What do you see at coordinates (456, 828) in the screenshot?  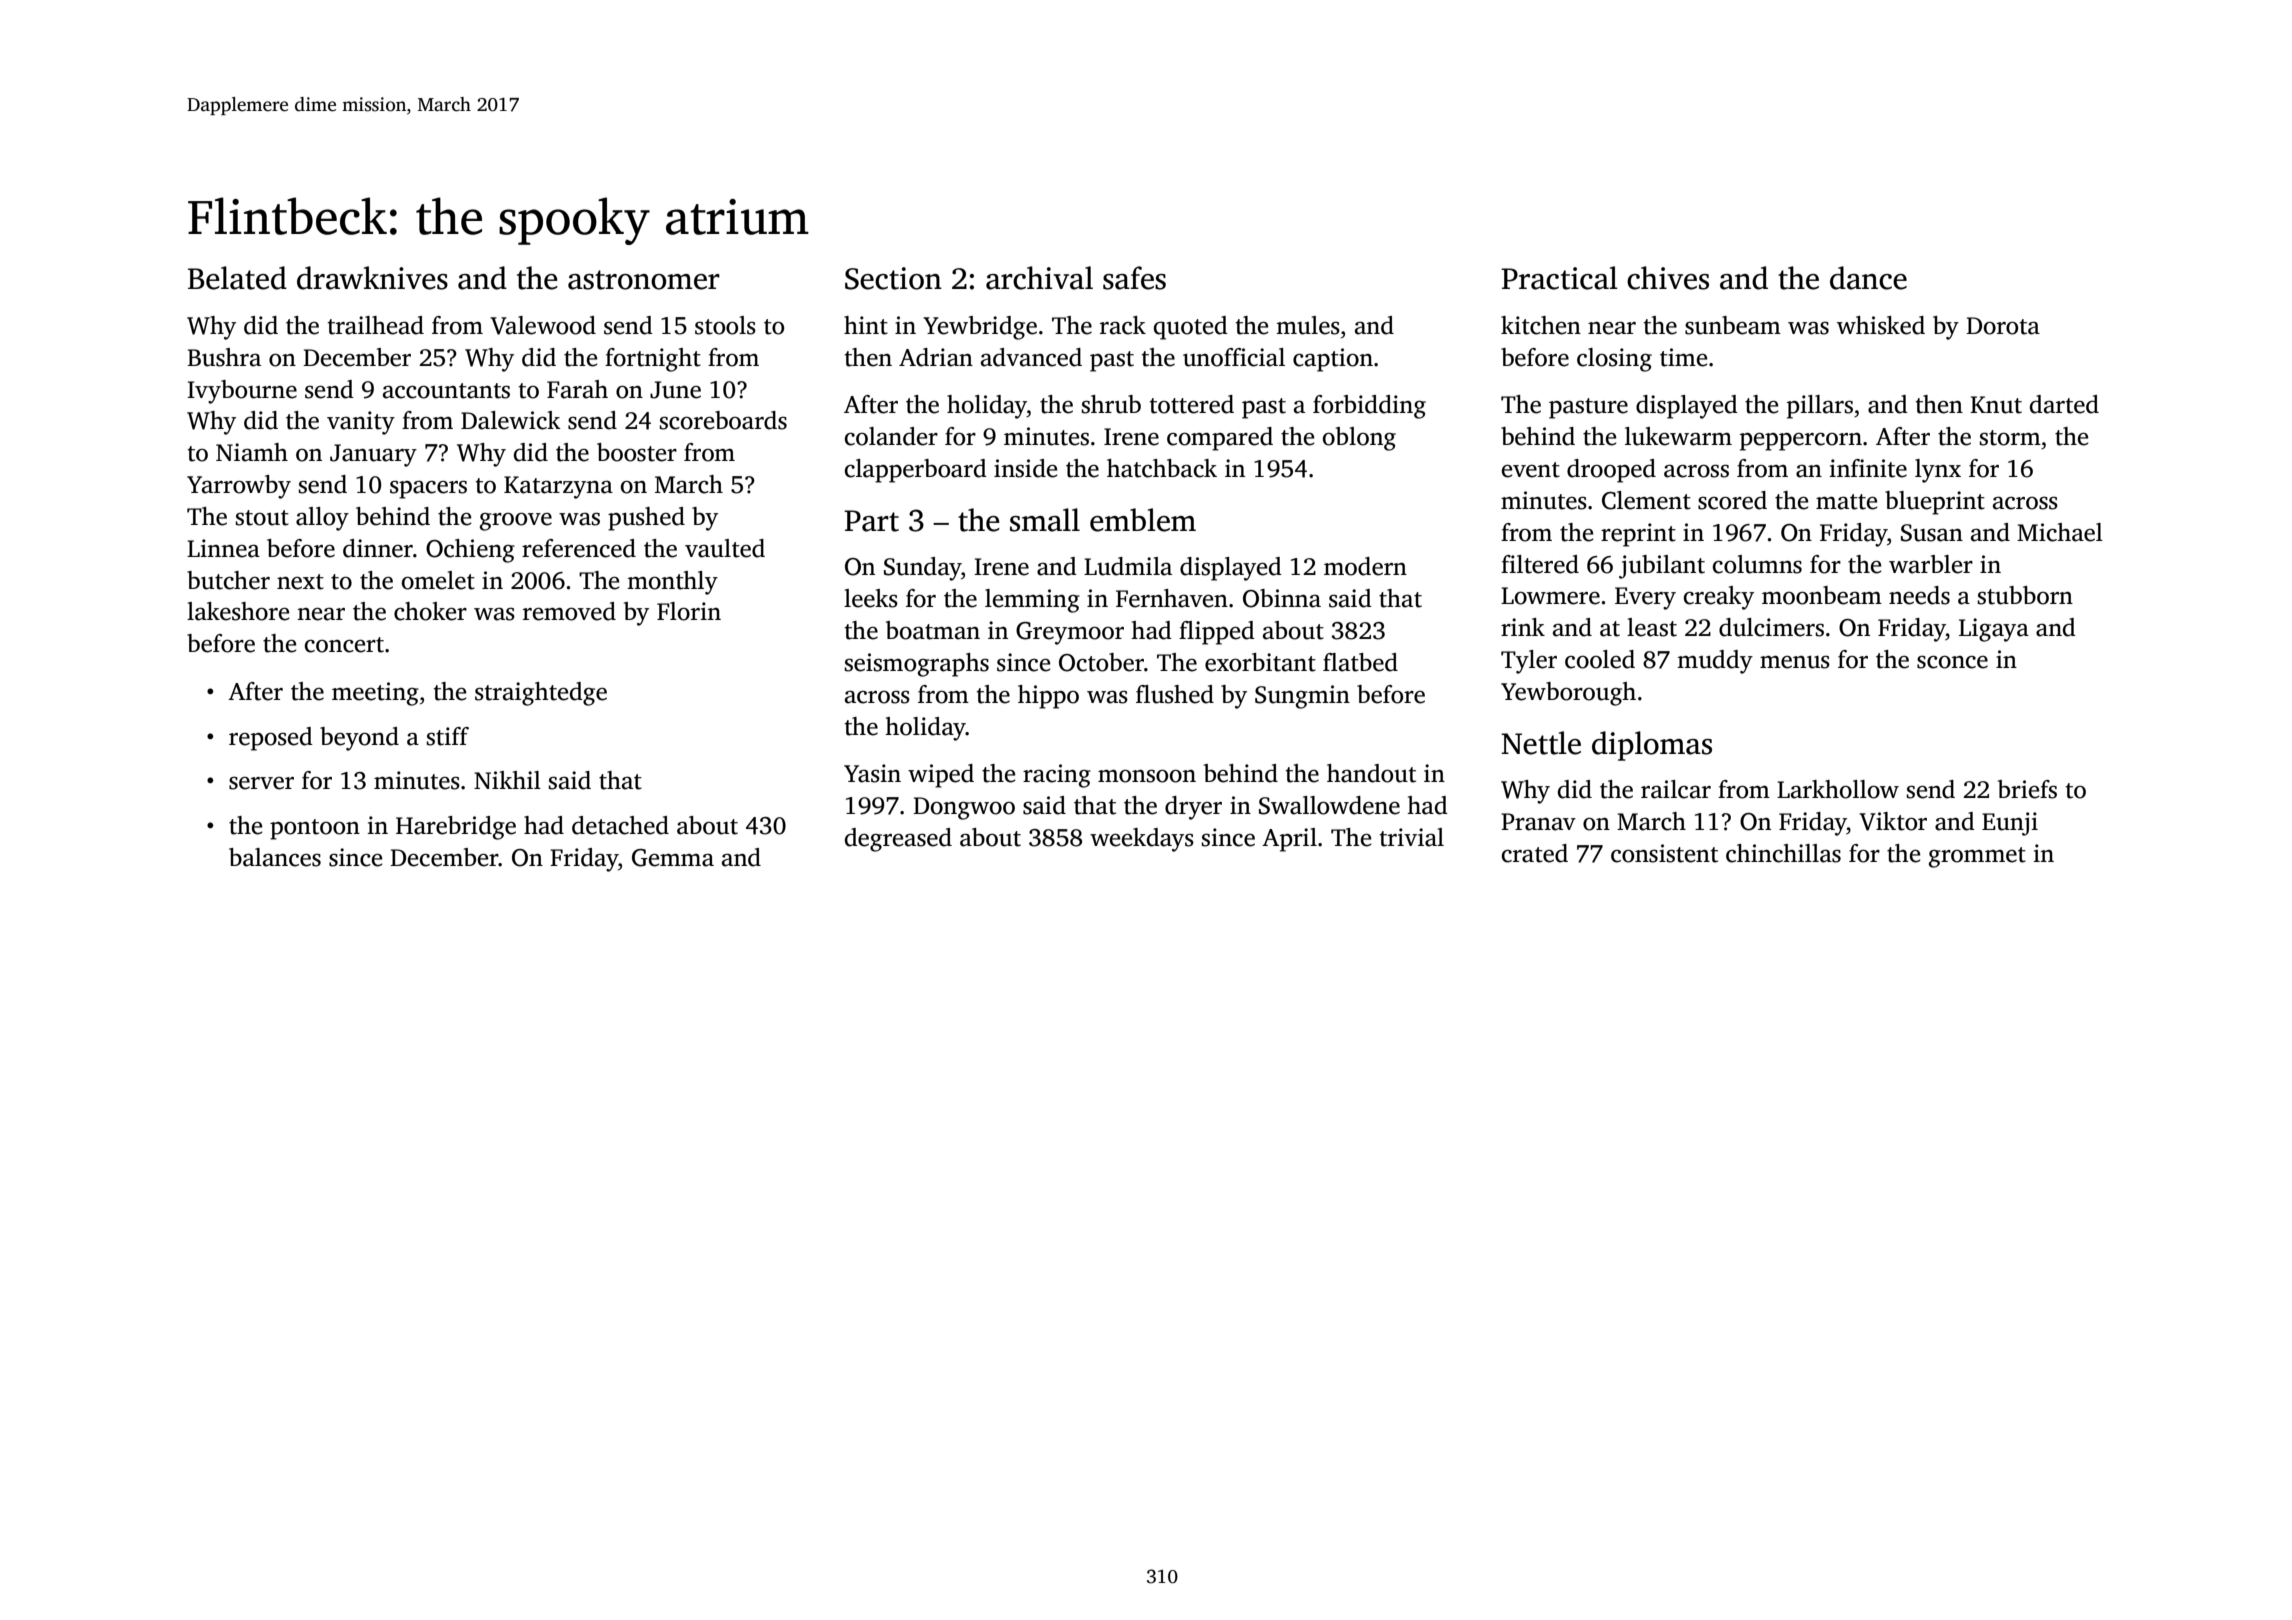 I see `Harebridge` at bounding box center [456, 828].
